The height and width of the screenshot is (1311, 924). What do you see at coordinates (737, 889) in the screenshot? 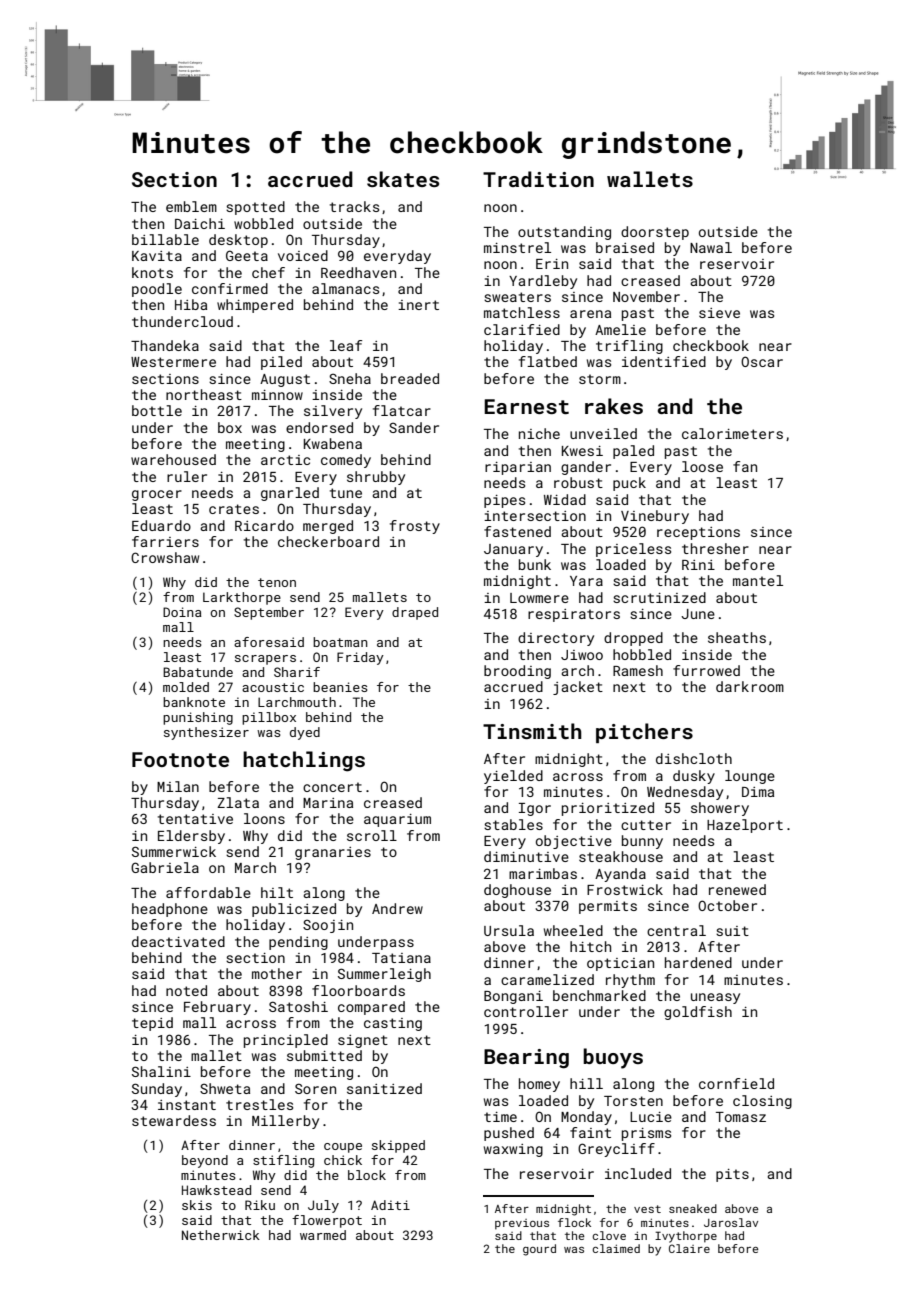
I see `renewed` at bounding box center [737, 889].
